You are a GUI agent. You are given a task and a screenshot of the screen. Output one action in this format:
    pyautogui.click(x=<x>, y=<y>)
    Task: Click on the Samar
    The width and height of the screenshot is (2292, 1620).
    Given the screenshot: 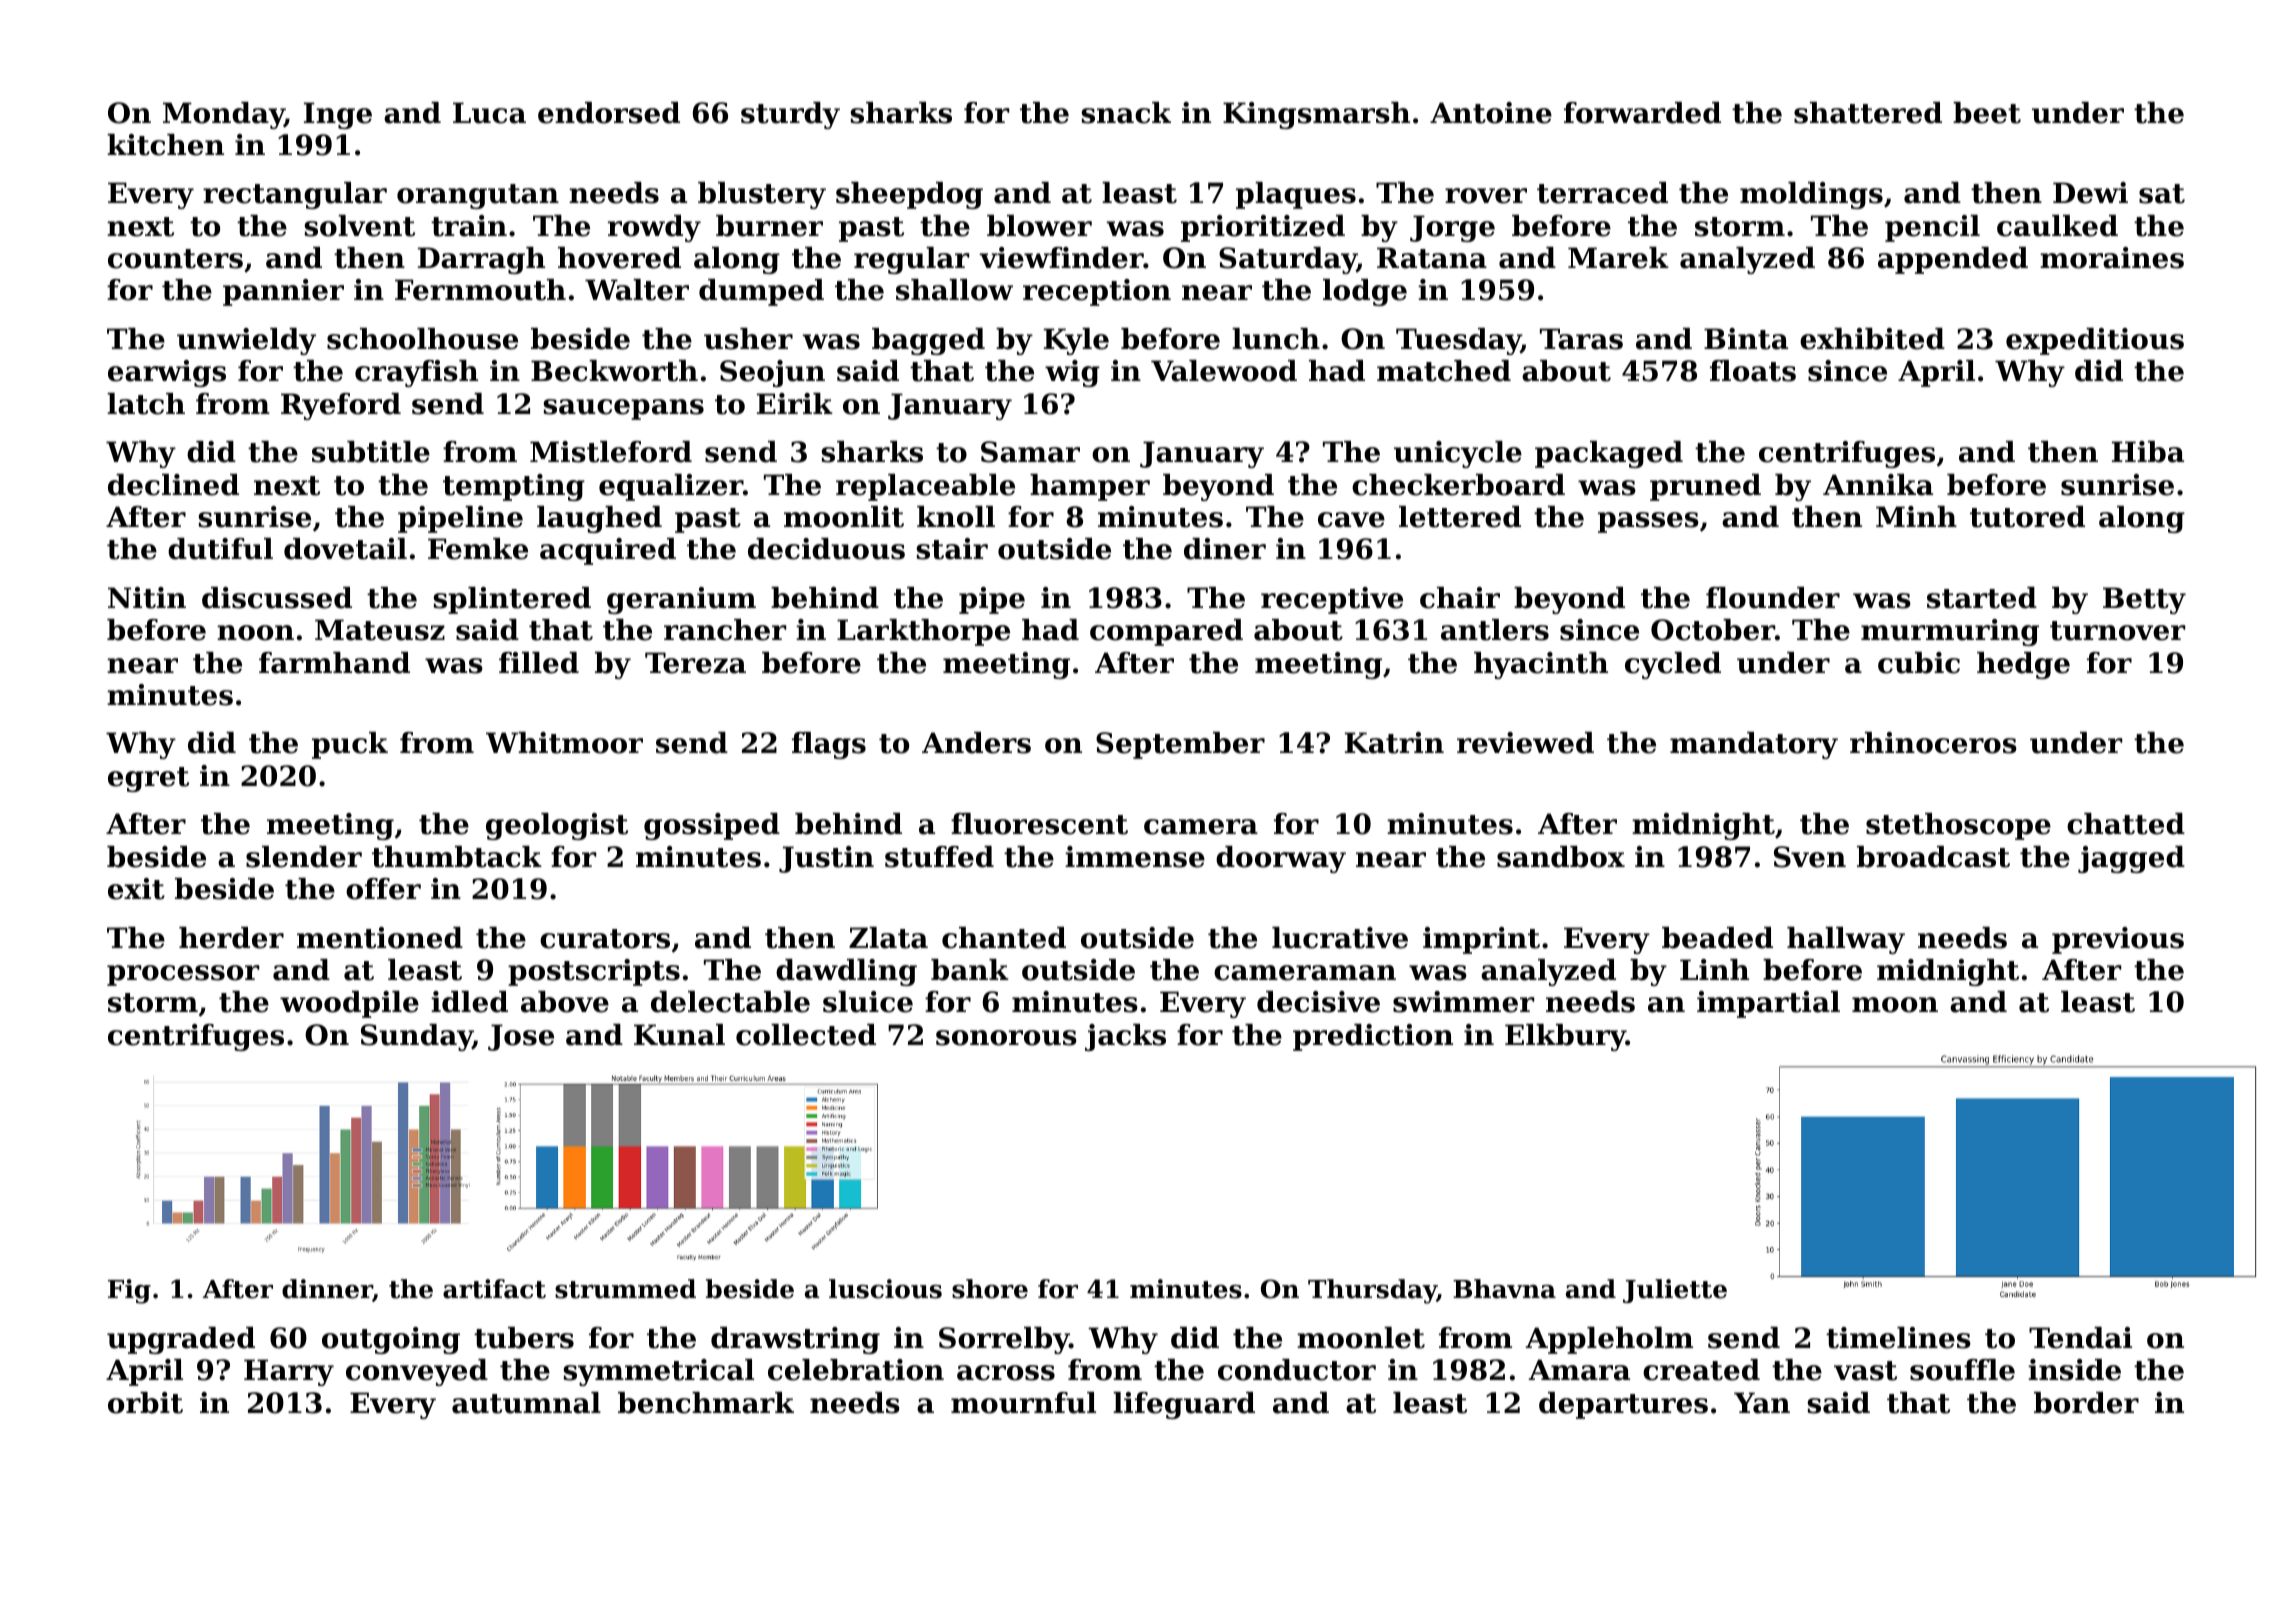 What is the action you would take?
    pyautogui.click(x=1030, y=452)
